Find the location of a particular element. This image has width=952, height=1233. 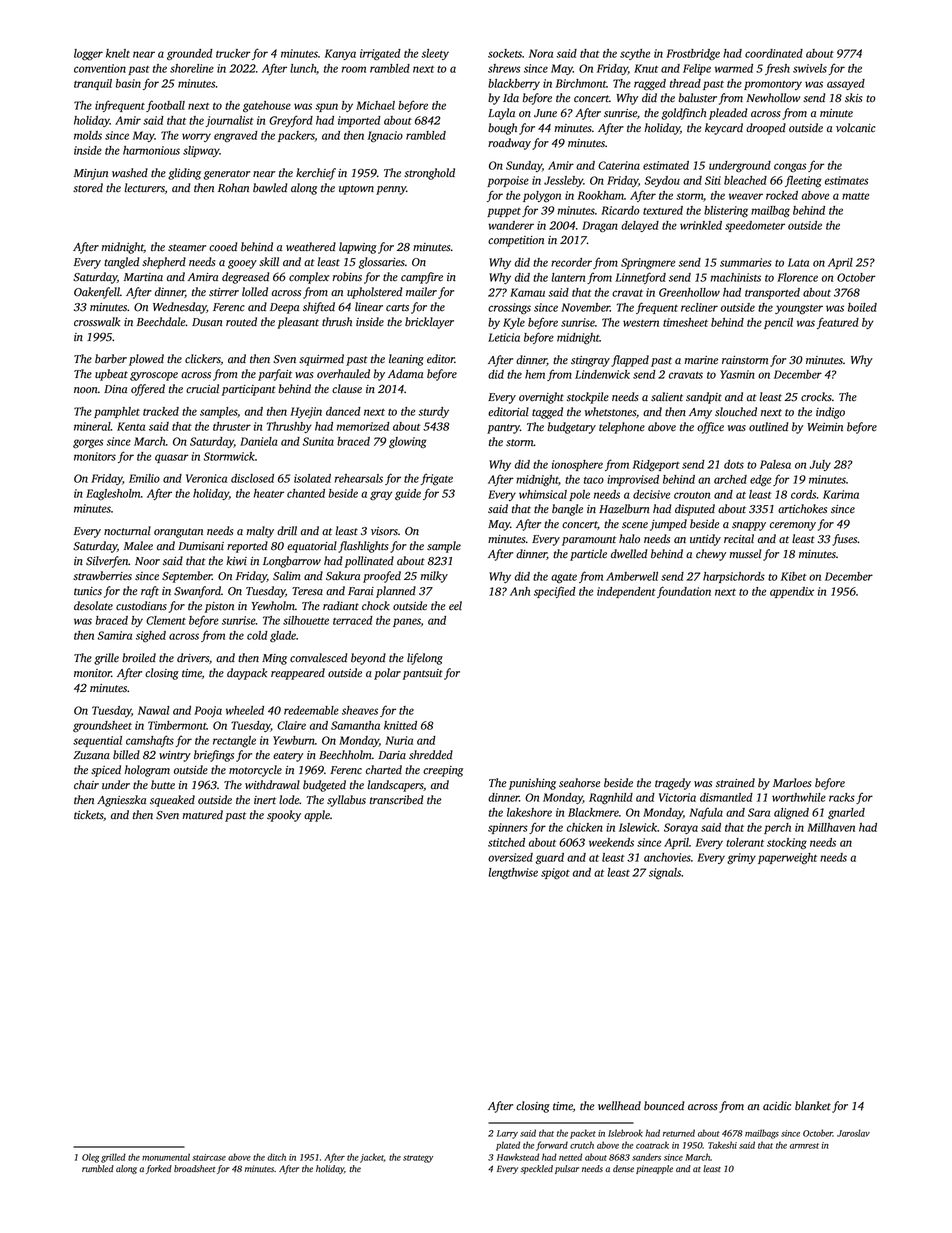

noon is located at coordinates (86, 390).
